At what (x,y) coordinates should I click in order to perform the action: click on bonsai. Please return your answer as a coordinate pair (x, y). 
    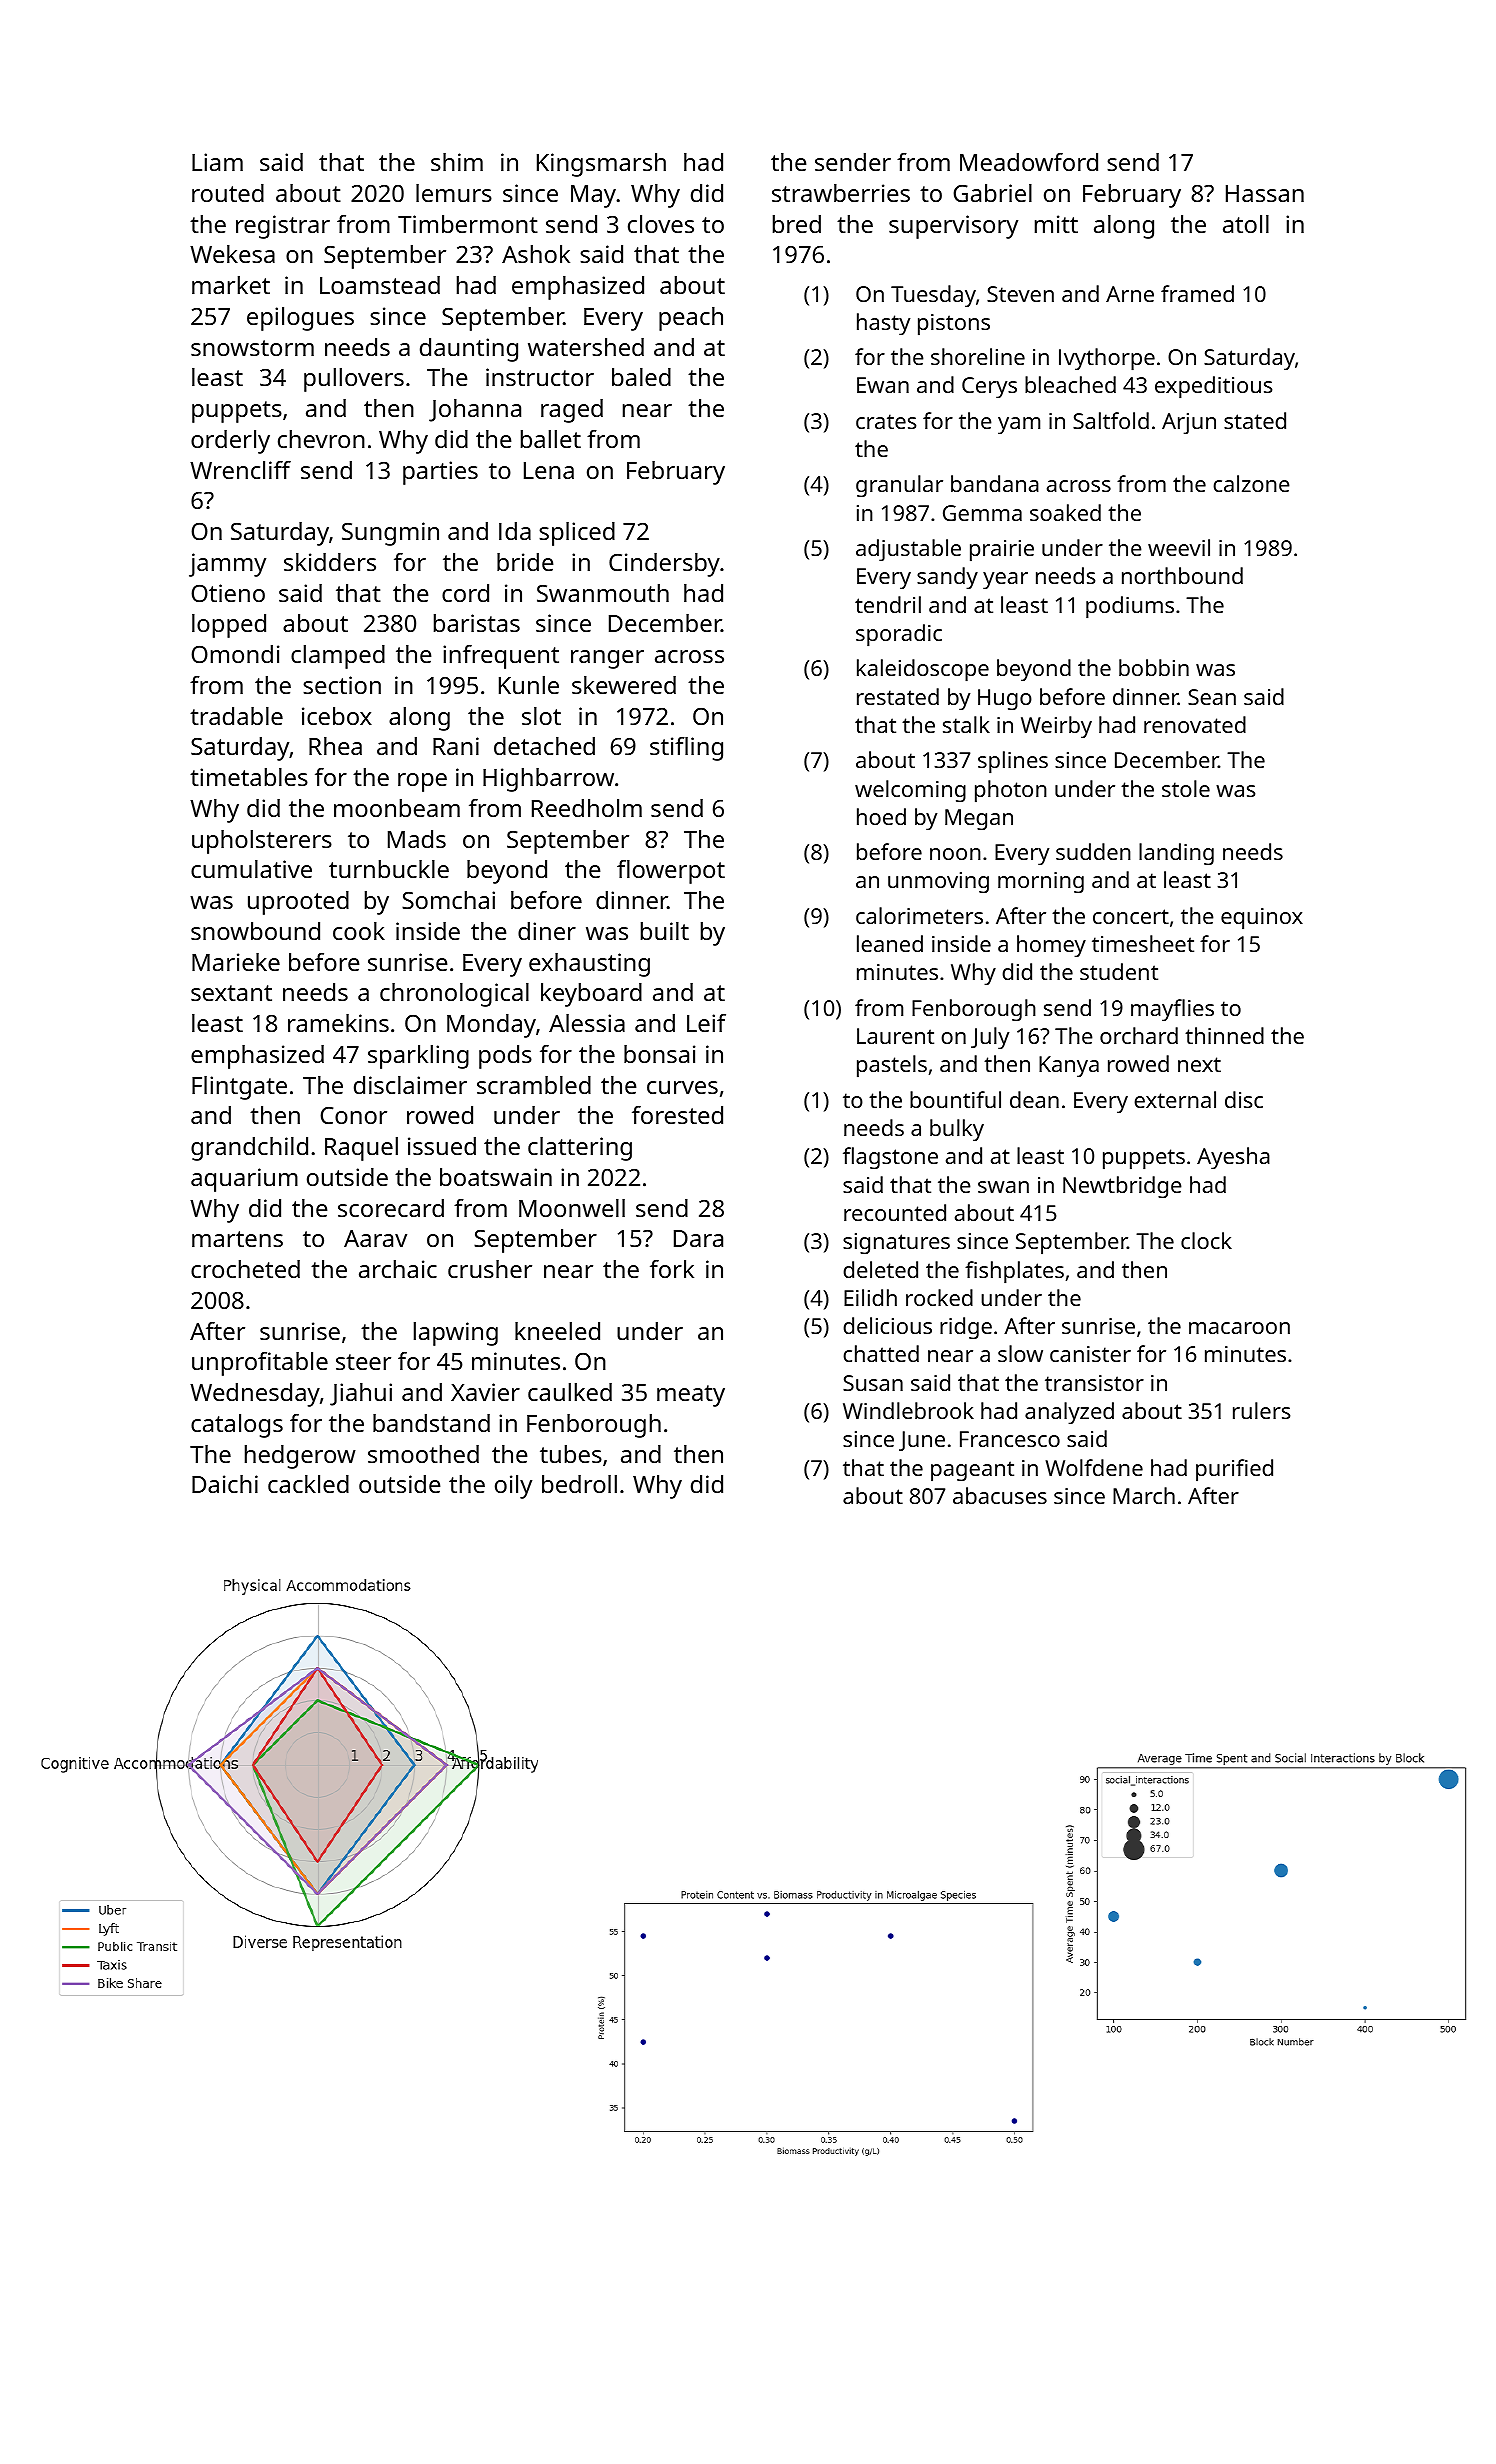
    Looking at the image, I should click on (660, 1054).
